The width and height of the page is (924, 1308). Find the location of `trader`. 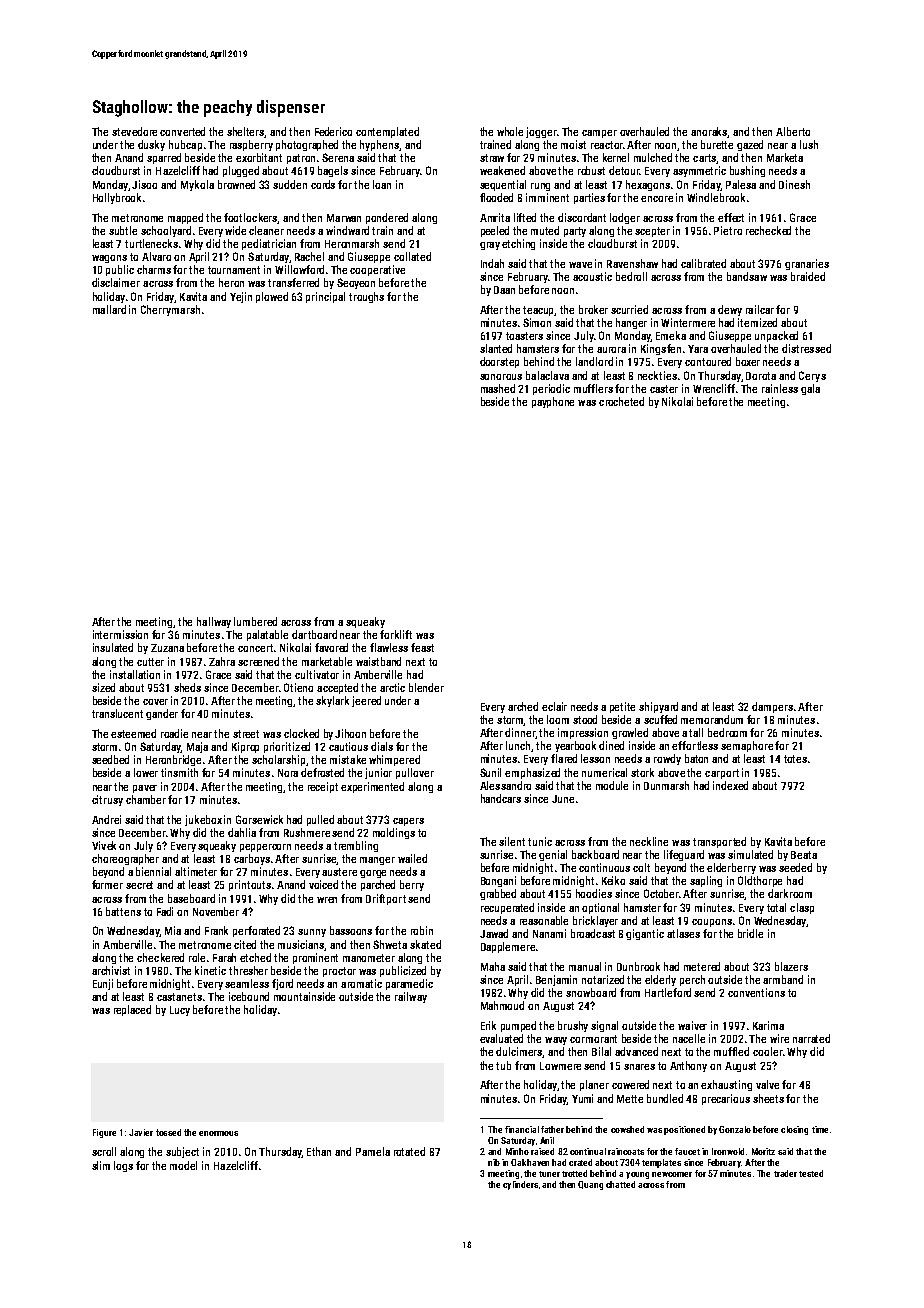

trader is located at coordinates (785, 1173).
